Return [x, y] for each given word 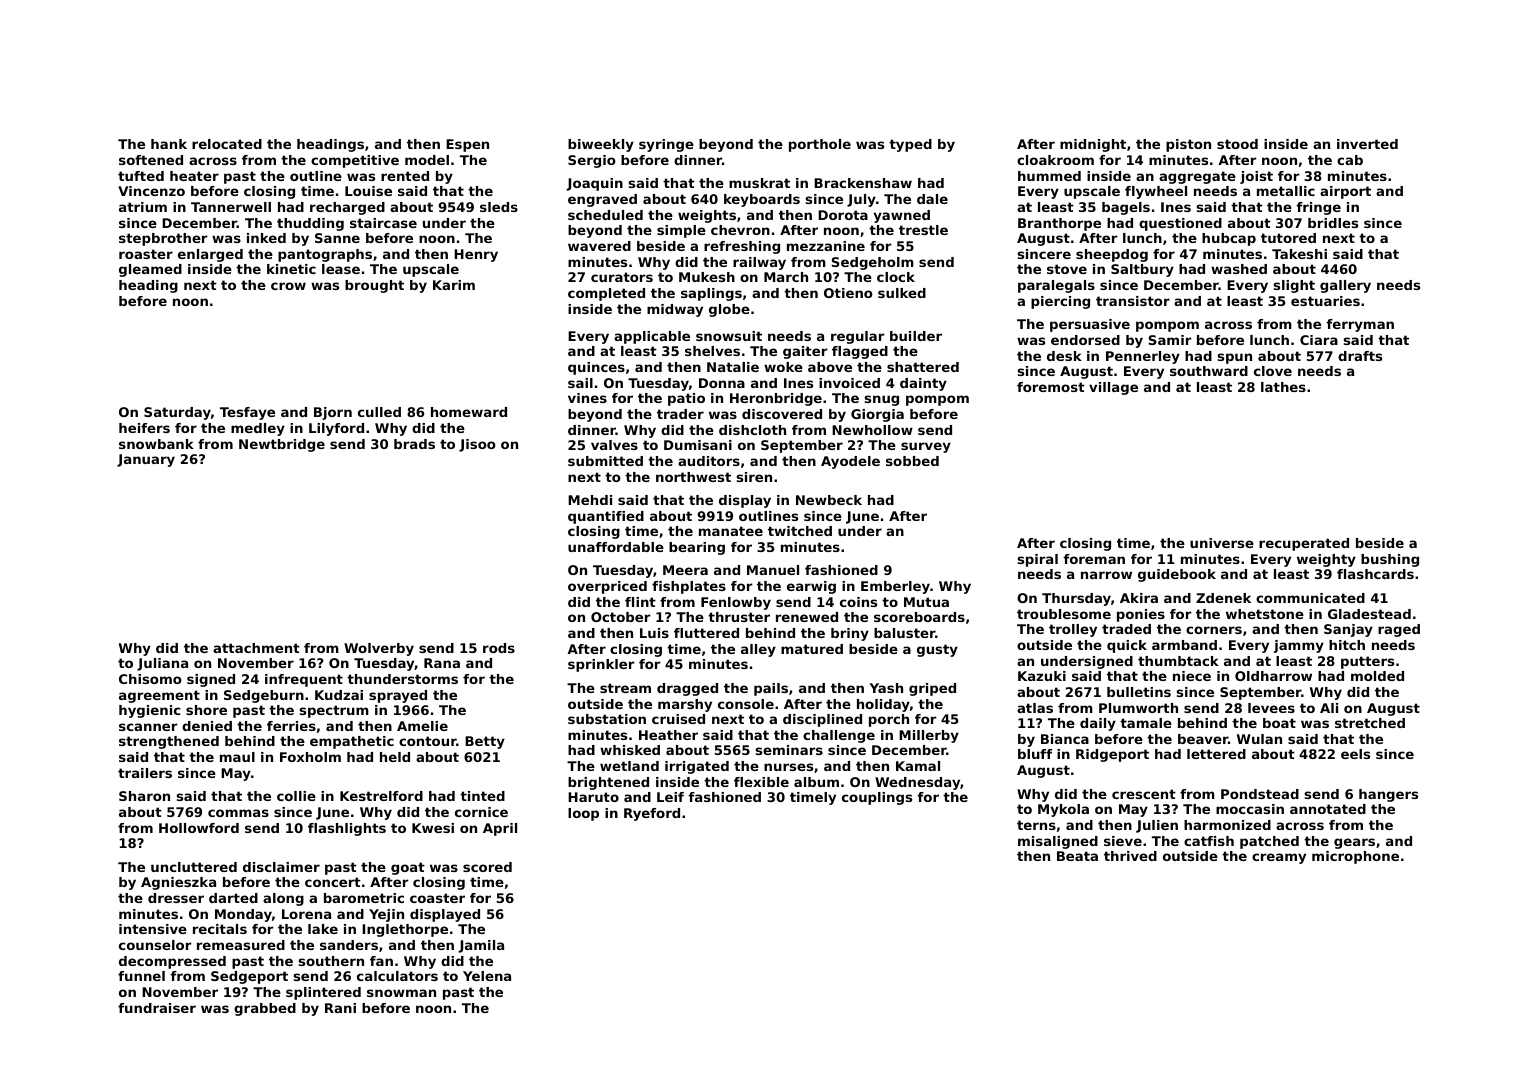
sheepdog [1112, 255]
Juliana [162, 664]
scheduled [605, 215]
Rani [340, 1008]
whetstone [1265, 614]
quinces [596, 368]
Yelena [487, 976]
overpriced [607, 587]
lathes [1283, 387]
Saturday [177, 413]
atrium [143, 207]
